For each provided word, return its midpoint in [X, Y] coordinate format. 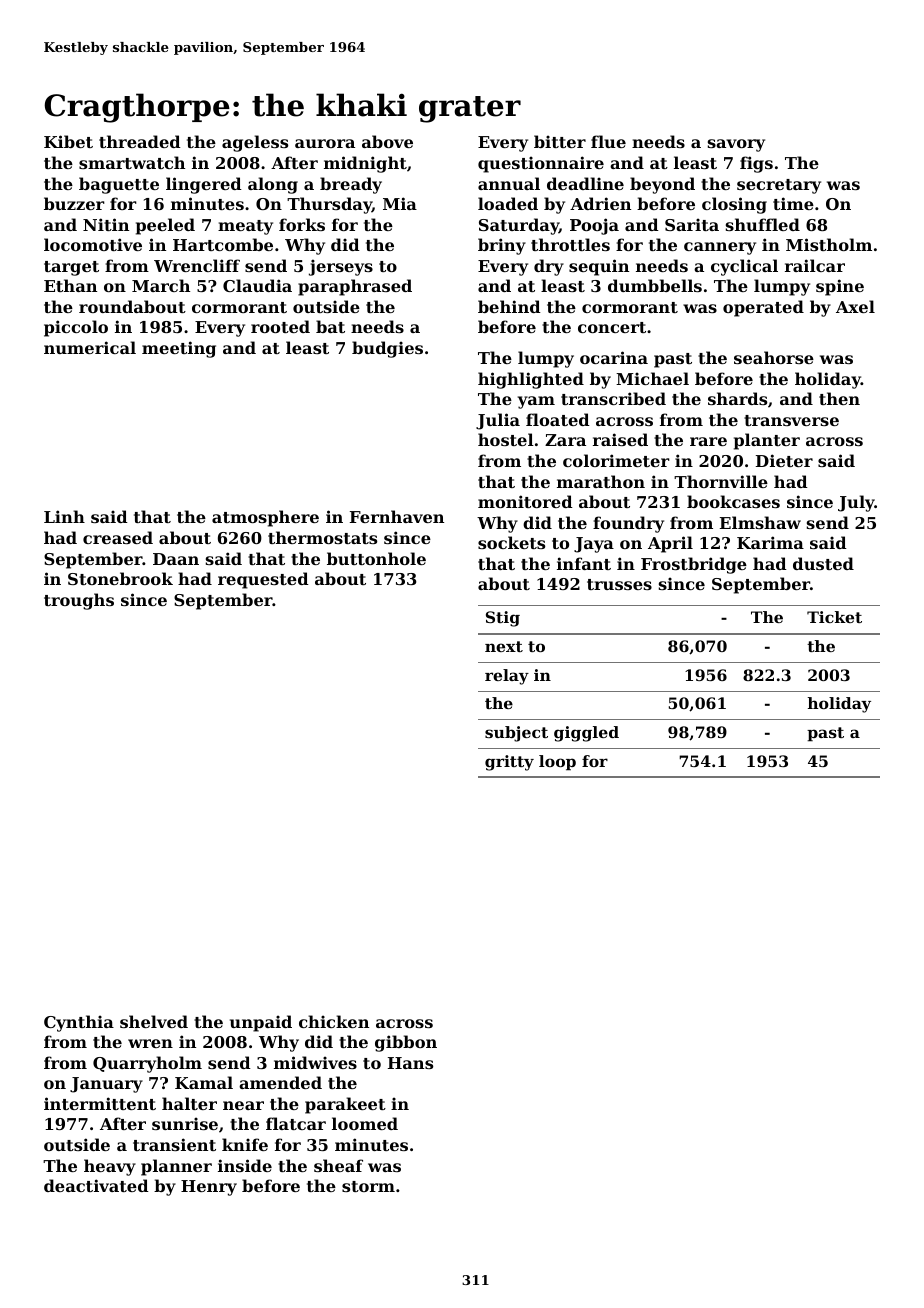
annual [509, 183]
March [161, 285]
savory [736, 145]
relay [507, 677]
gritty [509, 763]
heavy [110, 1167]
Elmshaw [760, 522]
